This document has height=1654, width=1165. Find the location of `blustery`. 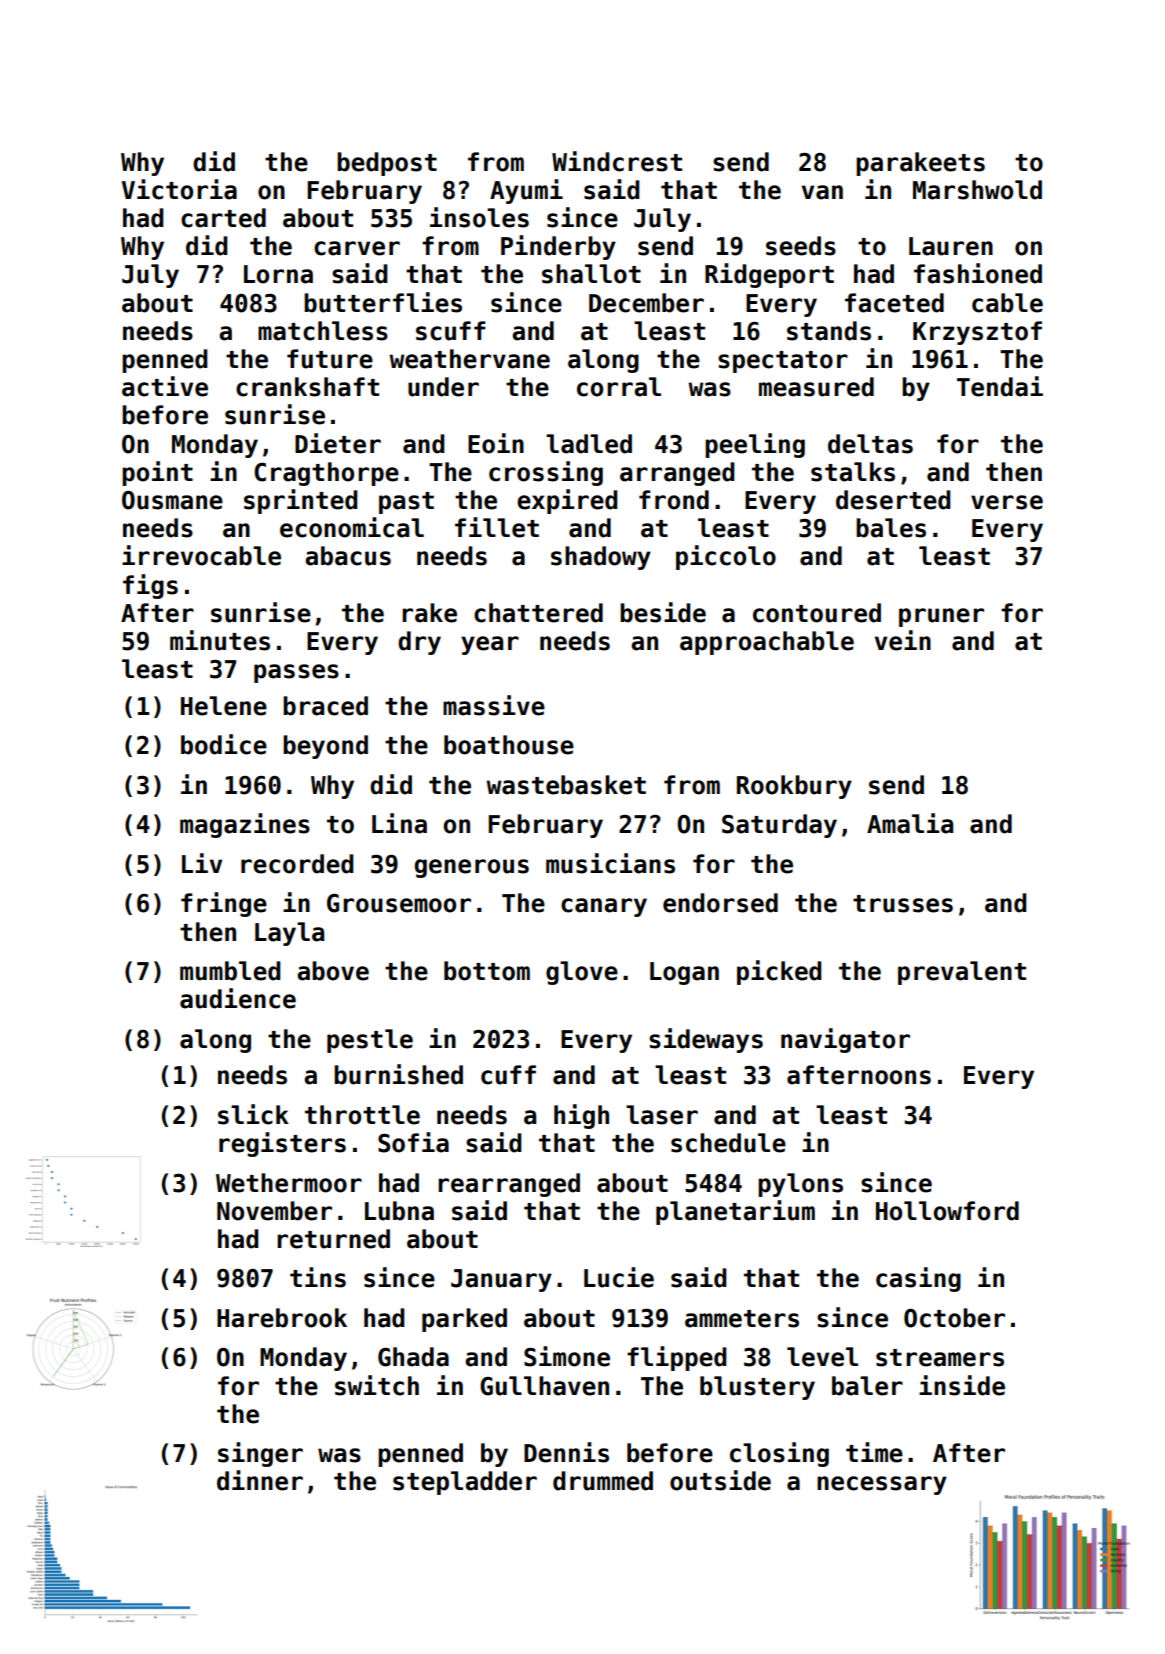

blustery is located at coordinates (757, 1388).
